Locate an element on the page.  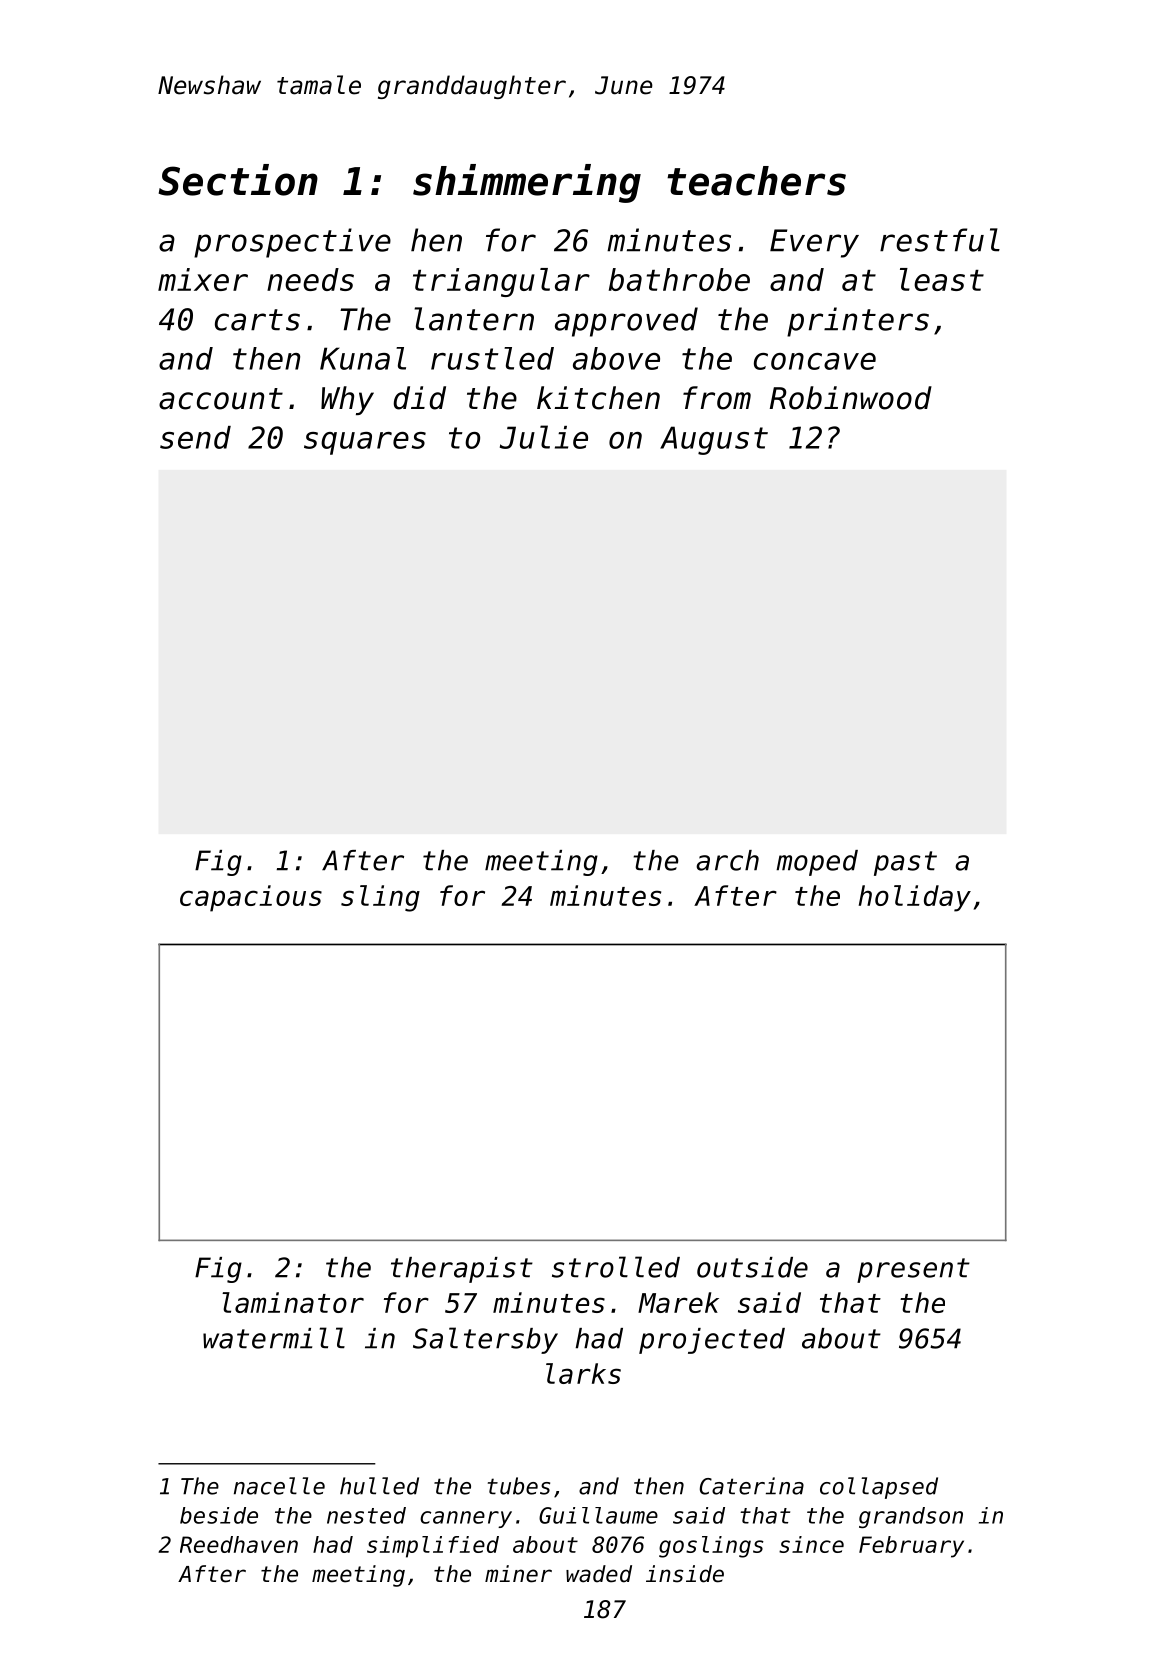
arch is located at coordinates (727, 860).
